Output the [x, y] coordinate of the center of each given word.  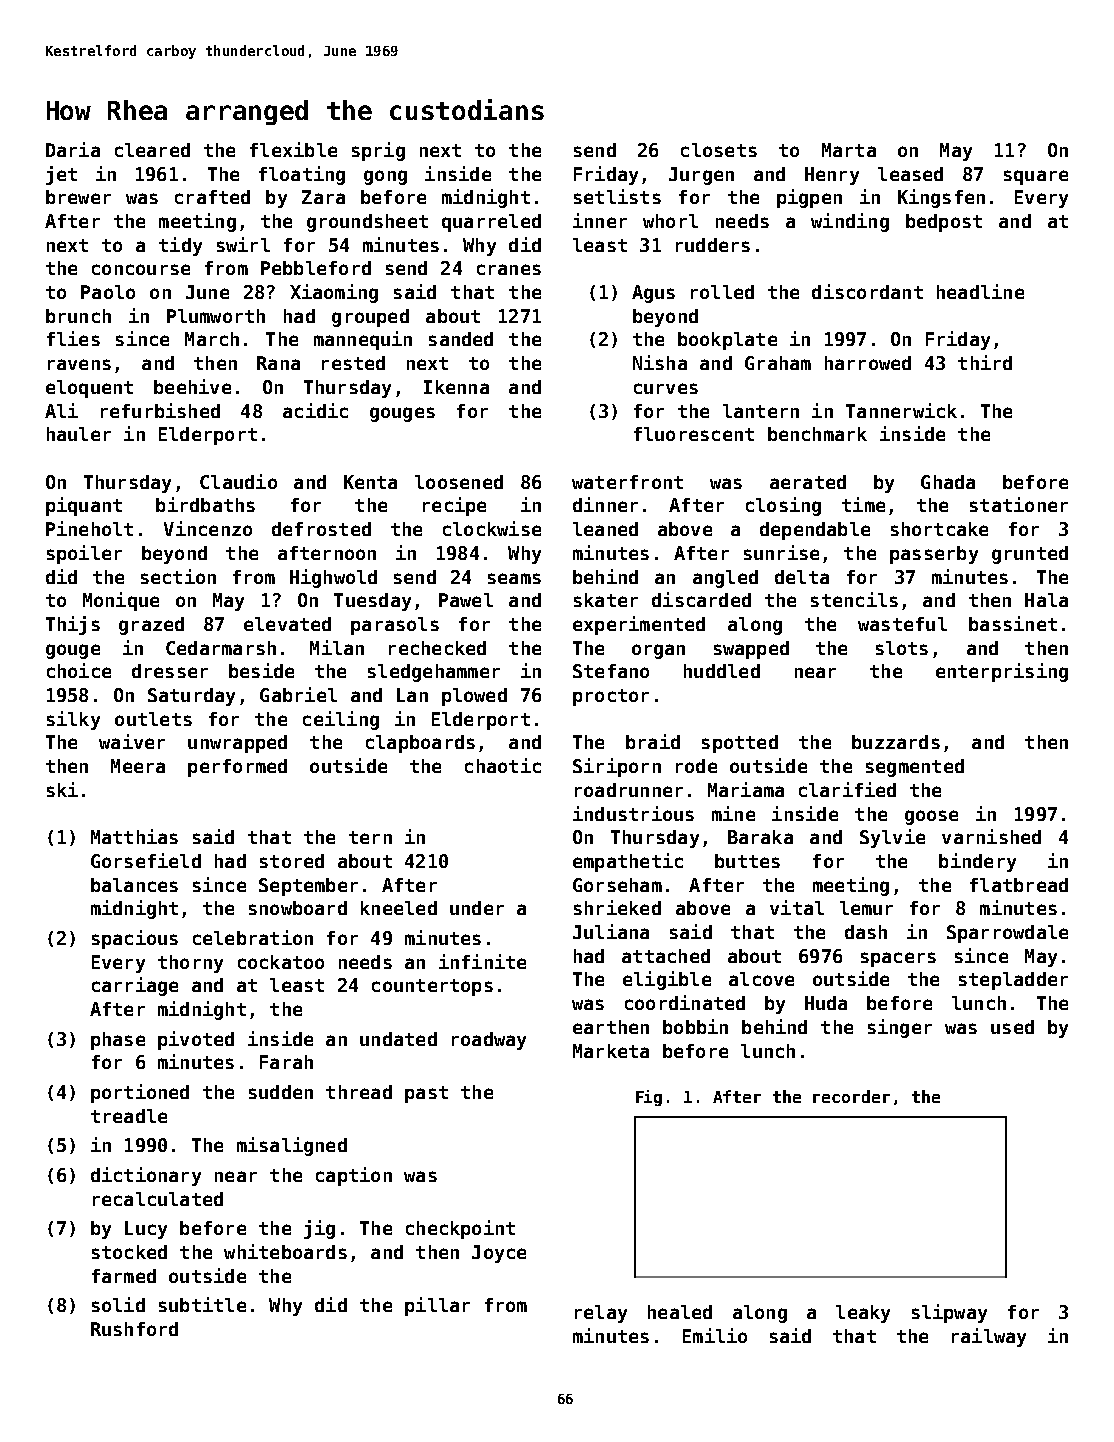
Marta [849, 150]
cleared [152, 150]
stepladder [1013, 981]
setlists [617, 196]
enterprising [1002, 672]
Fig [649, 1098]
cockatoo [281, 962]
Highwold [333, 578]
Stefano [611, 671]
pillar [437, 1306]
